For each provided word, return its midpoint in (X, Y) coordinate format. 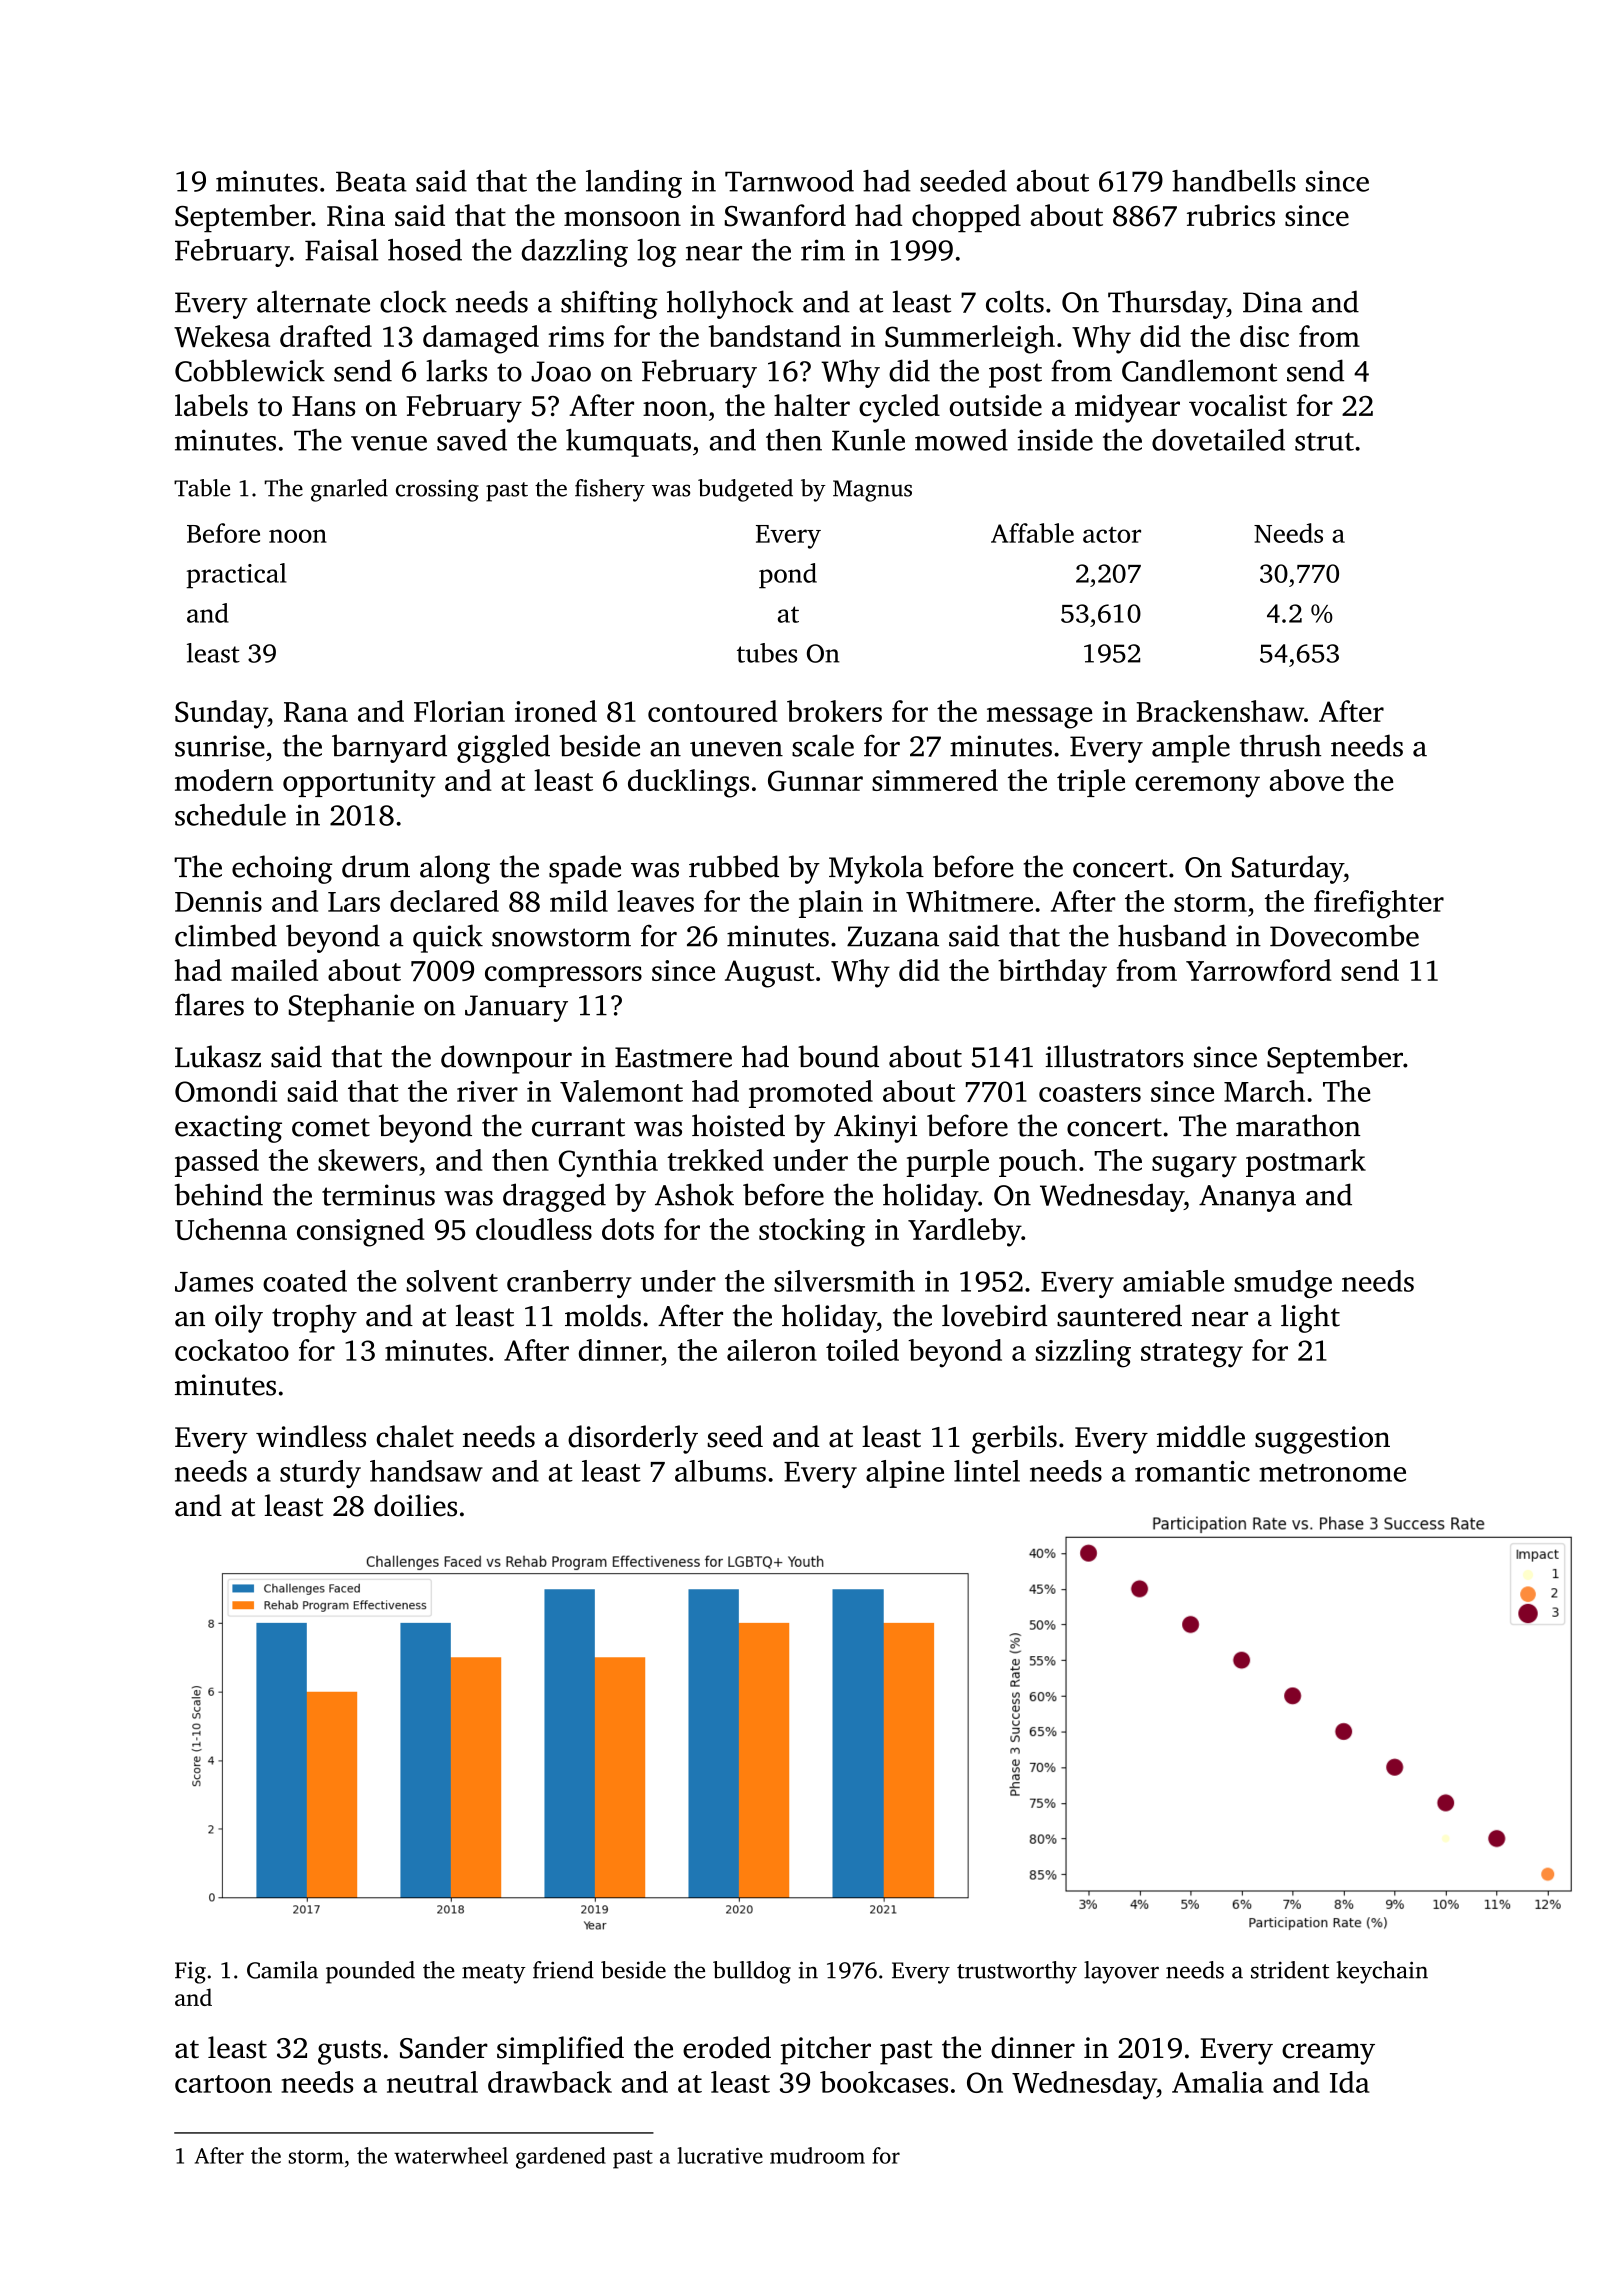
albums (720, 1471)
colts (1015, 301)
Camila (282, 1970)
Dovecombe (1344, 935)
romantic (1192, 1471)
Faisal (341, 250)
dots (628, 1229)
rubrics (1231, 215)
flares (209, 1004)
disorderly (633, 1439)
